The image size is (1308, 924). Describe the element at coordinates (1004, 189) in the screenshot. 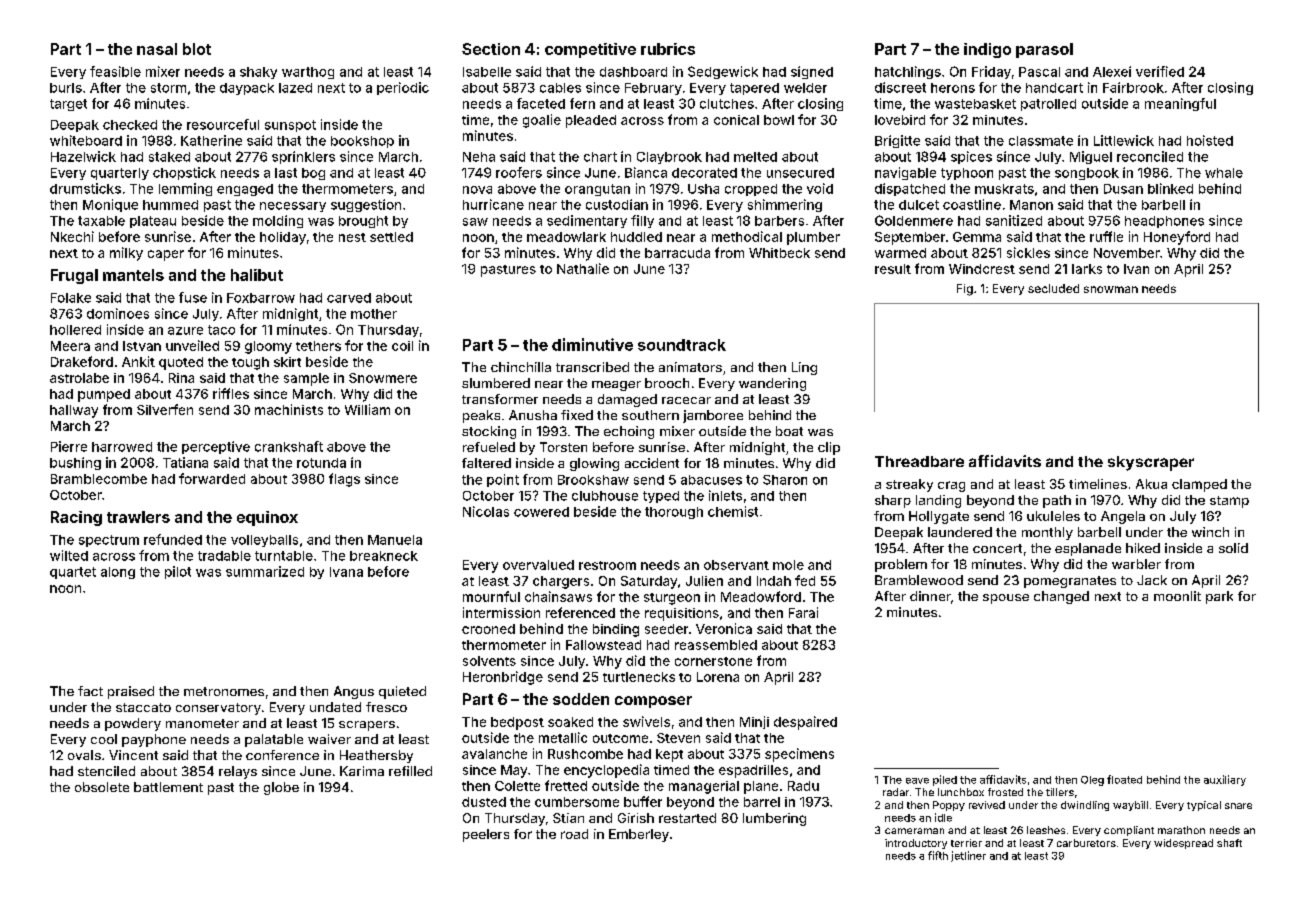

I see `muskrats` at that location.
